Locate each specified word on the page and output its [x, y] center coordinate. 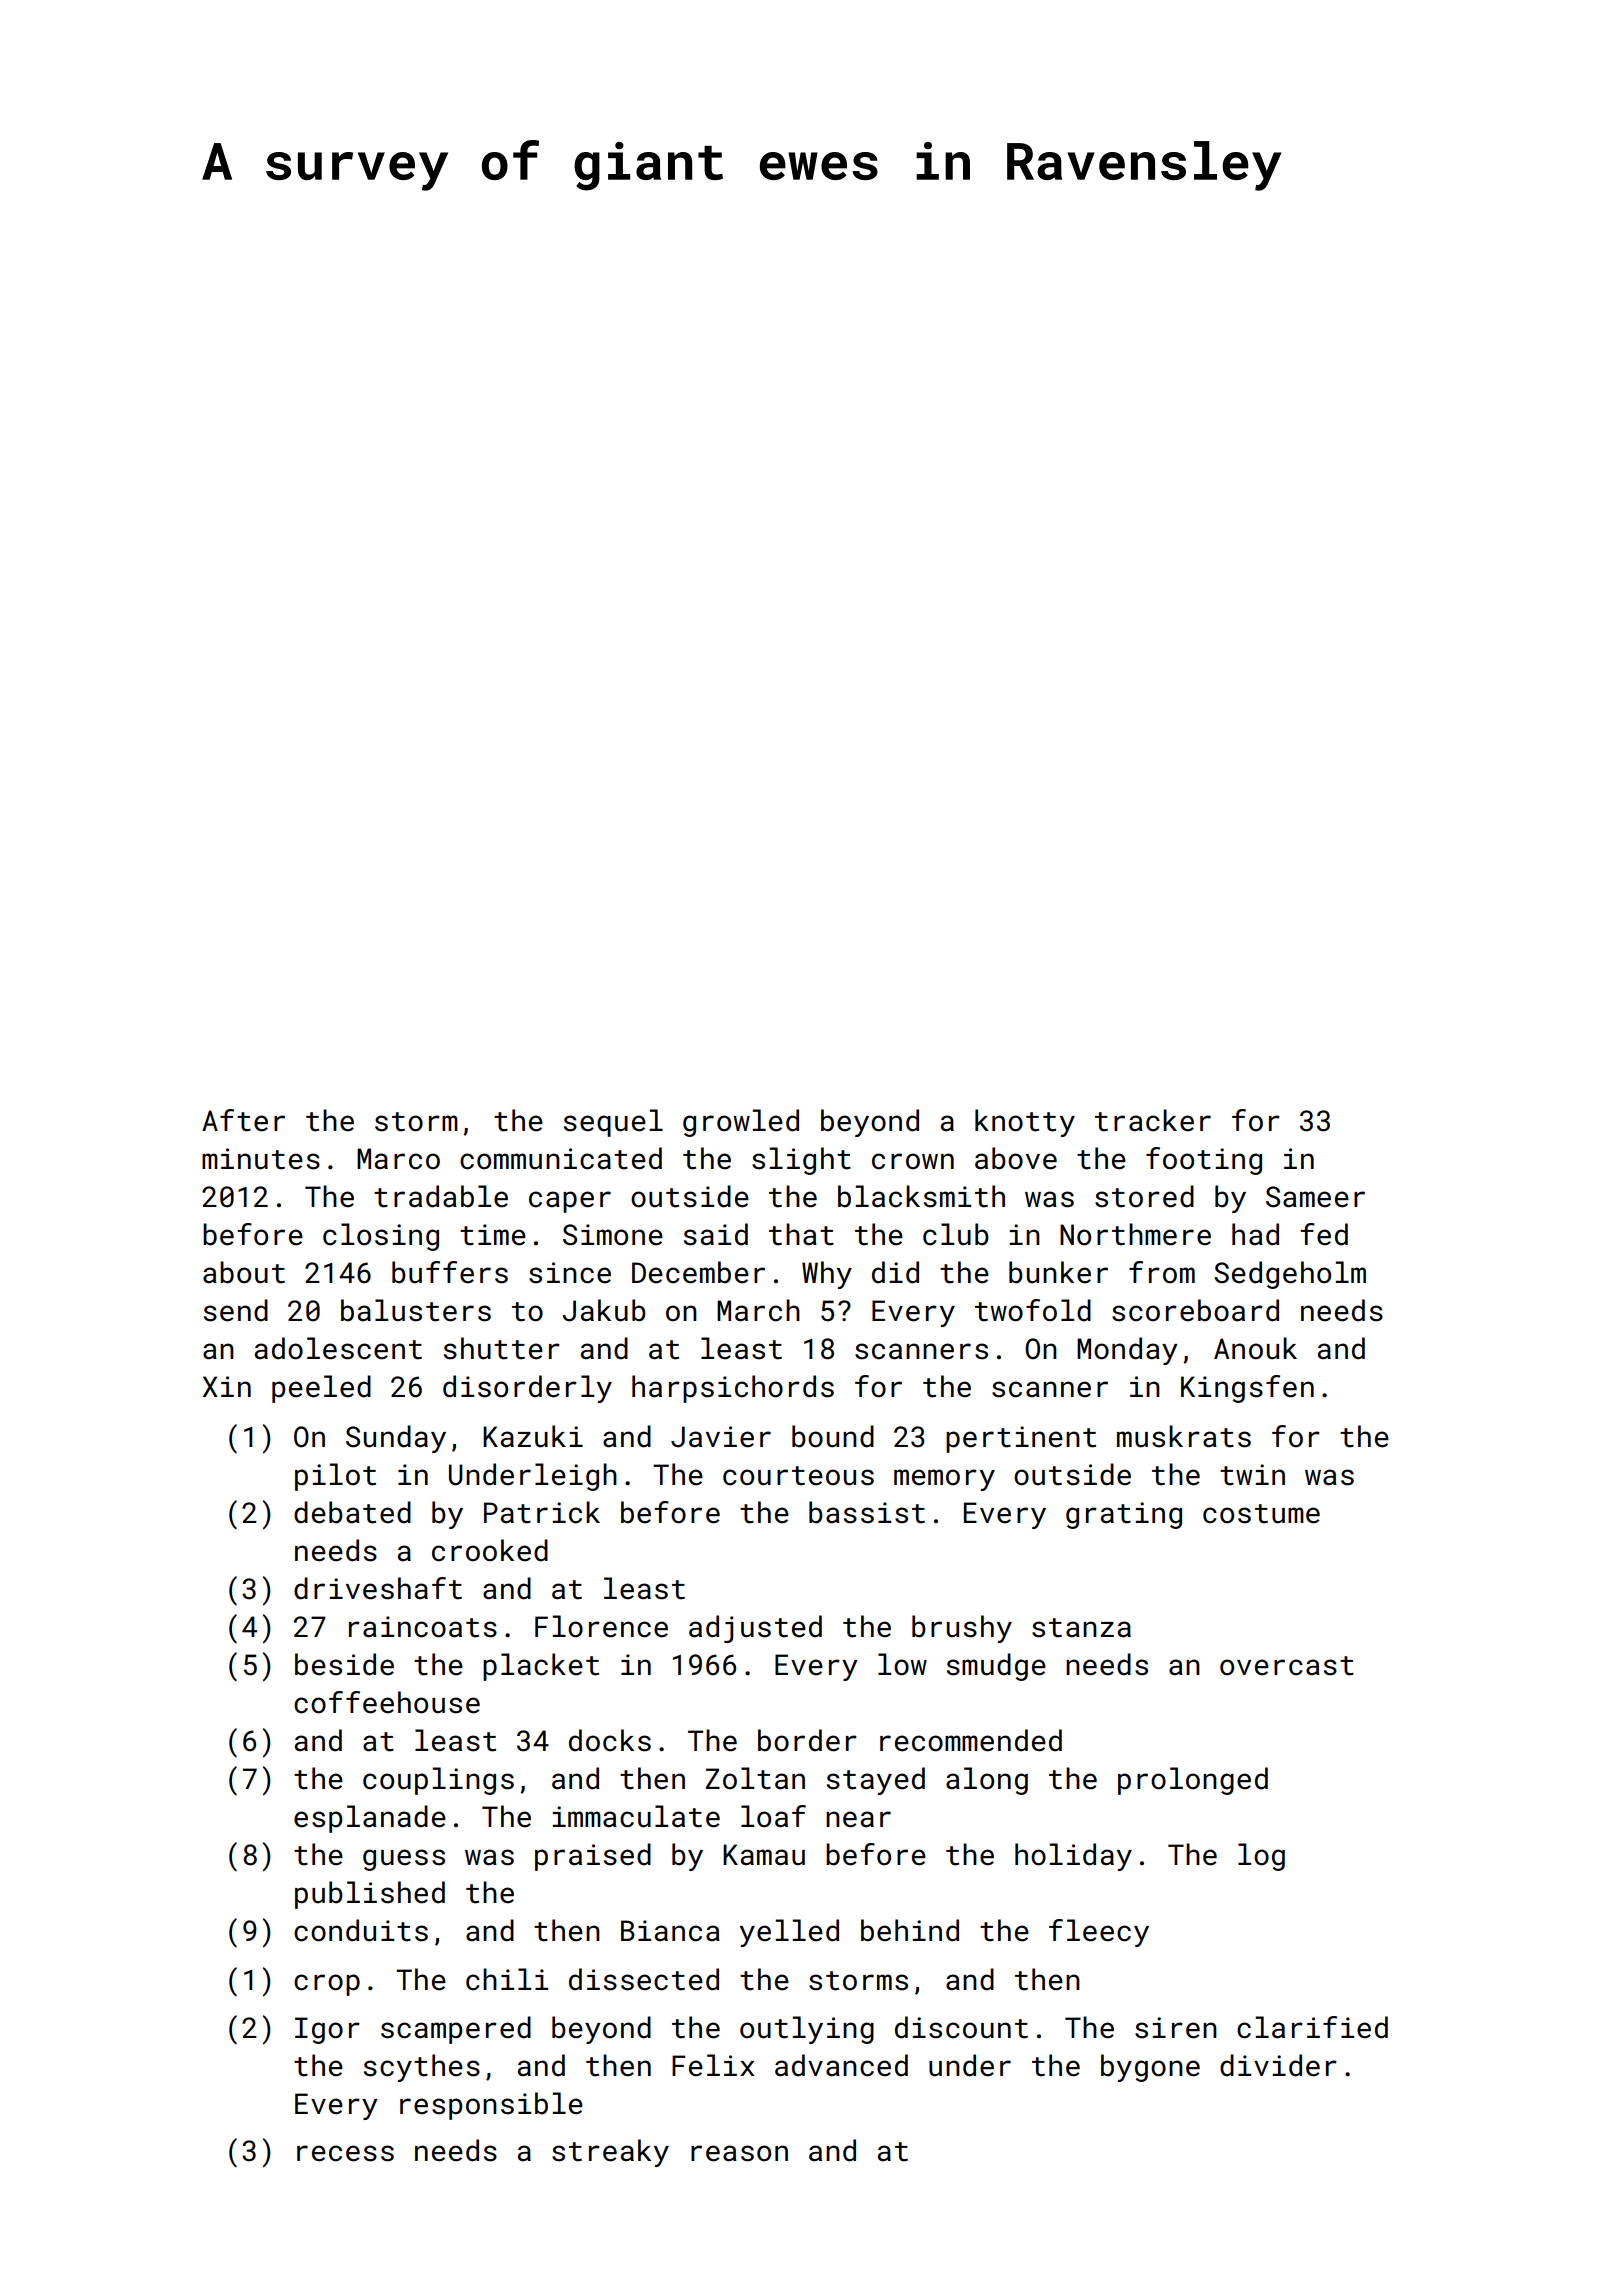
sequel [613, 1123]
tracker [1153, 1120]
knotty [1025, 1123]
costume [1261, 1514]
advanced [841, 2065]
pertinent [1021, 1439]
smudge [996, 1667]
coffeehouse [387, 1702]
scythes [422, 2068]
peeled [321, 1389]
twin [1252, 1475]
